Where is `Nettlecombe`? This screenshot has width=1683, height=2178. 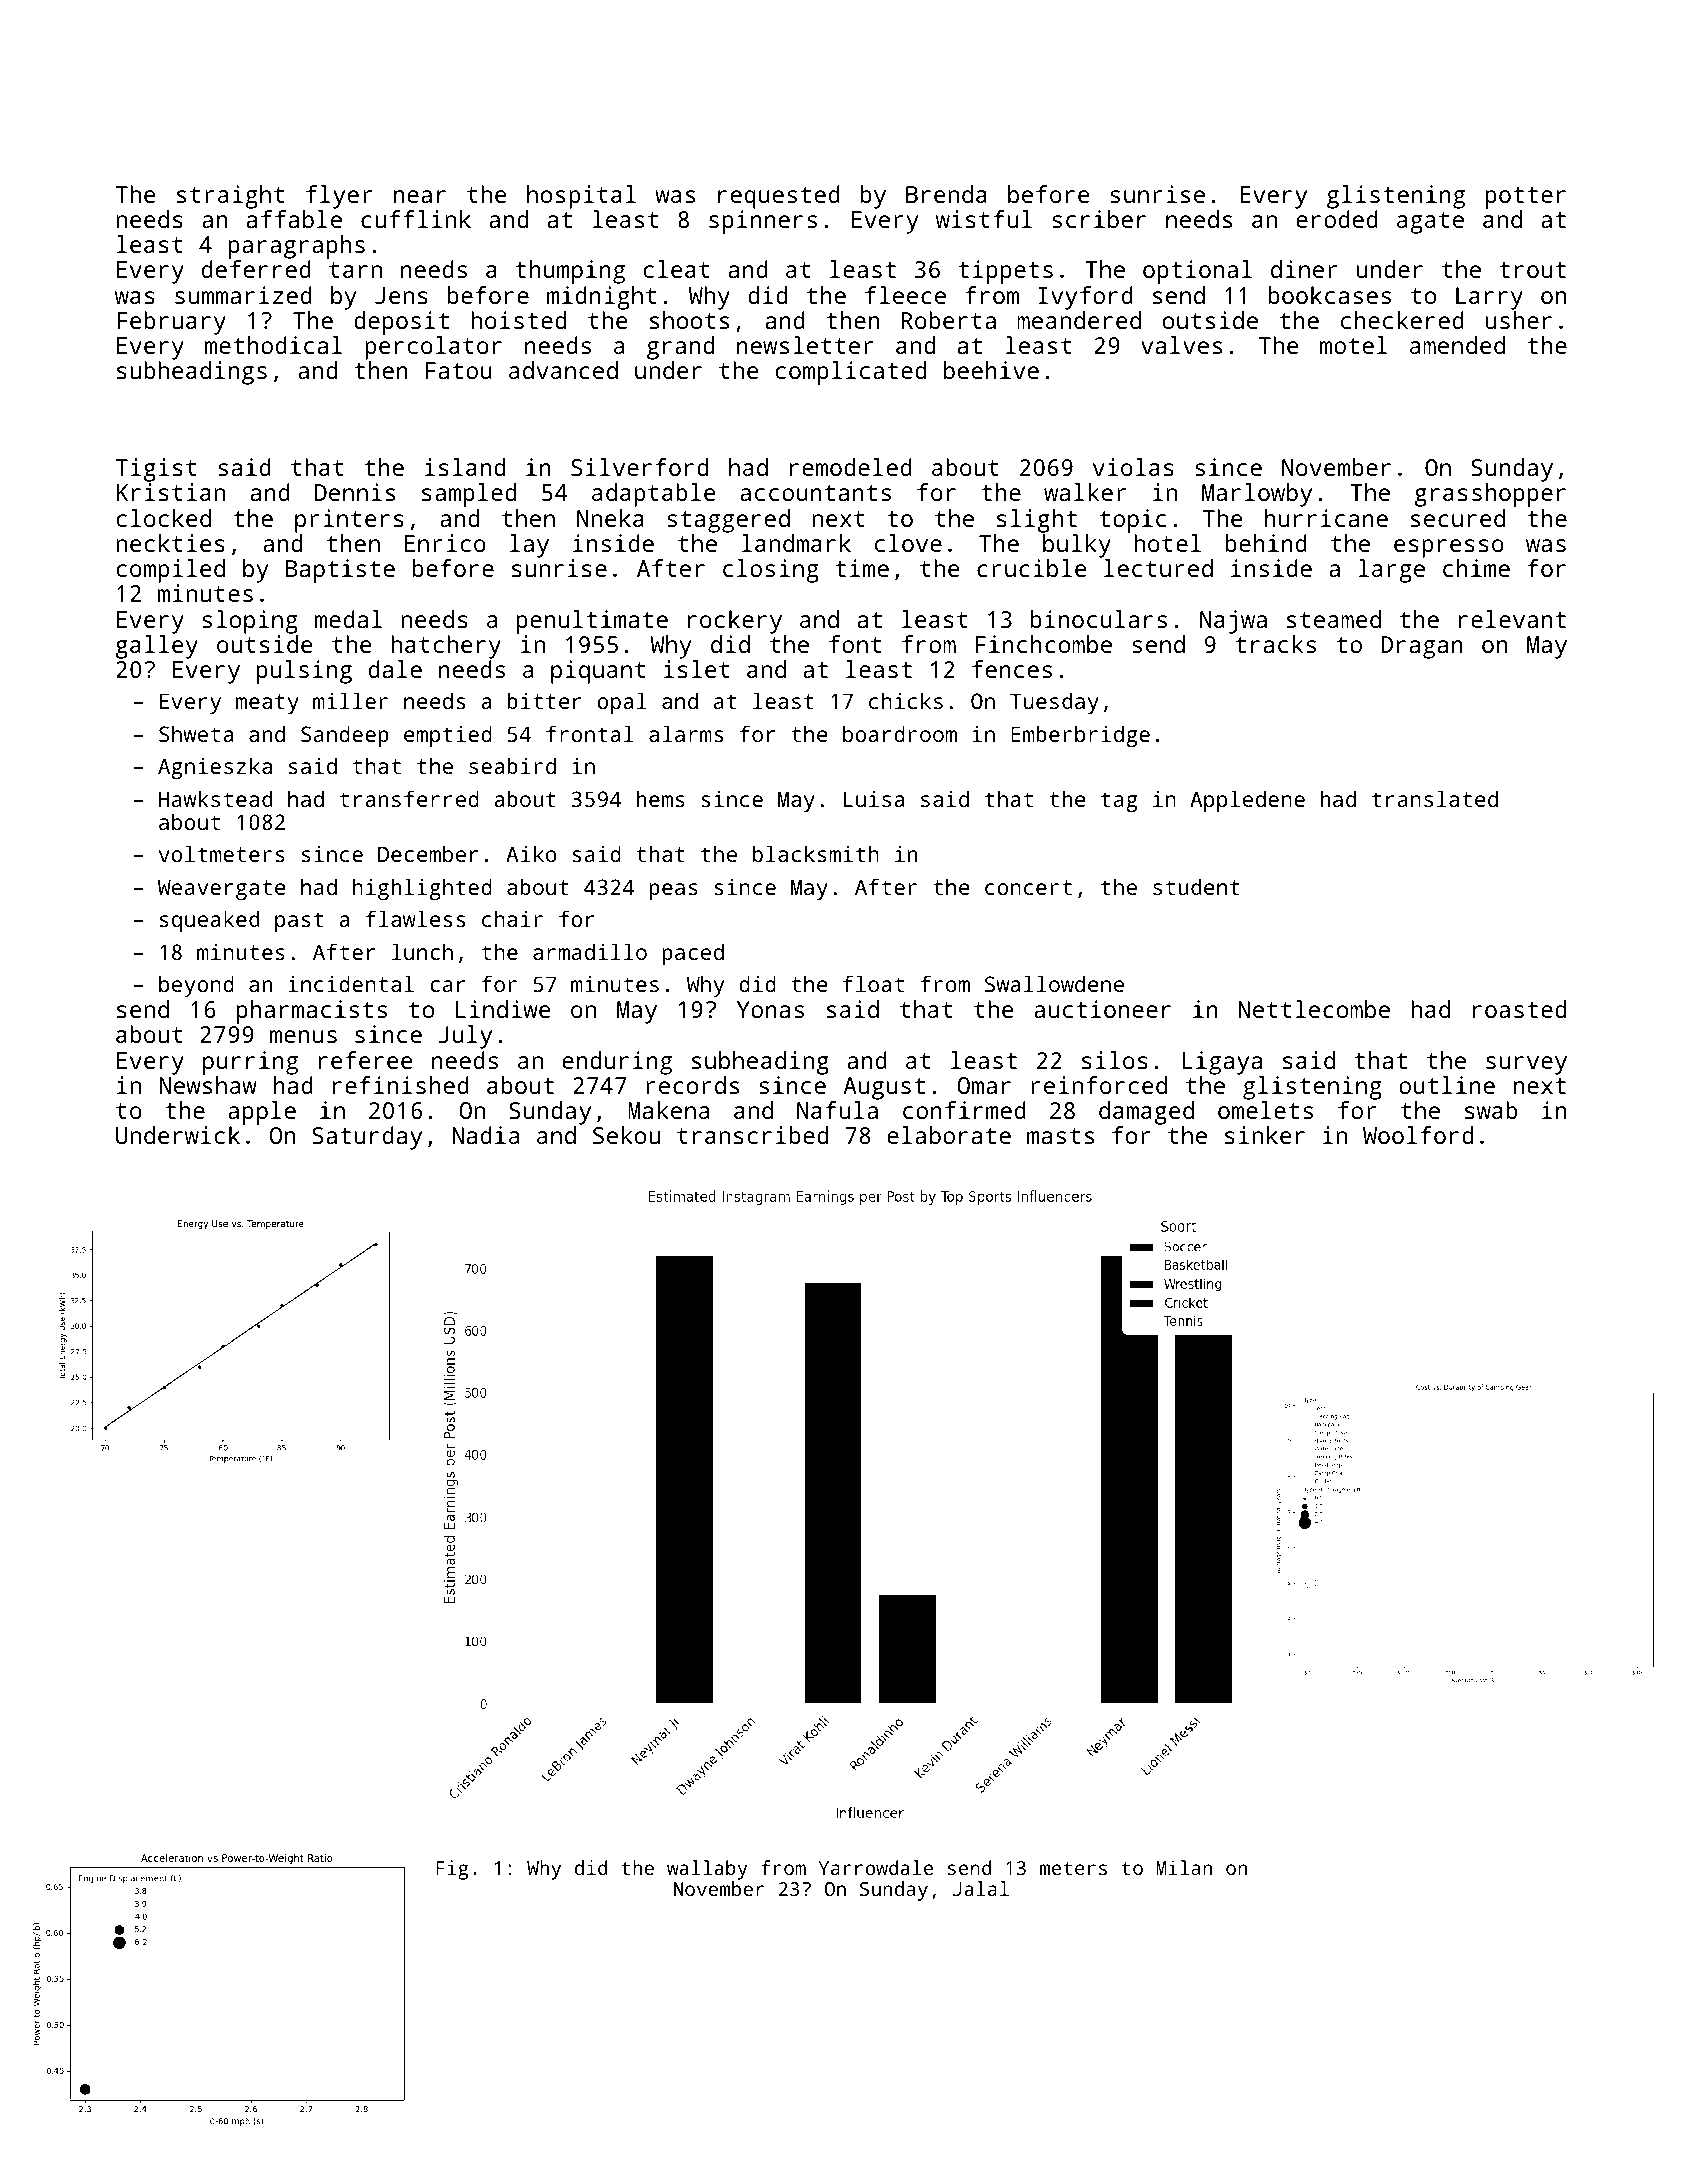 Nettlecombe is located at coordinates (1314, 1009).
